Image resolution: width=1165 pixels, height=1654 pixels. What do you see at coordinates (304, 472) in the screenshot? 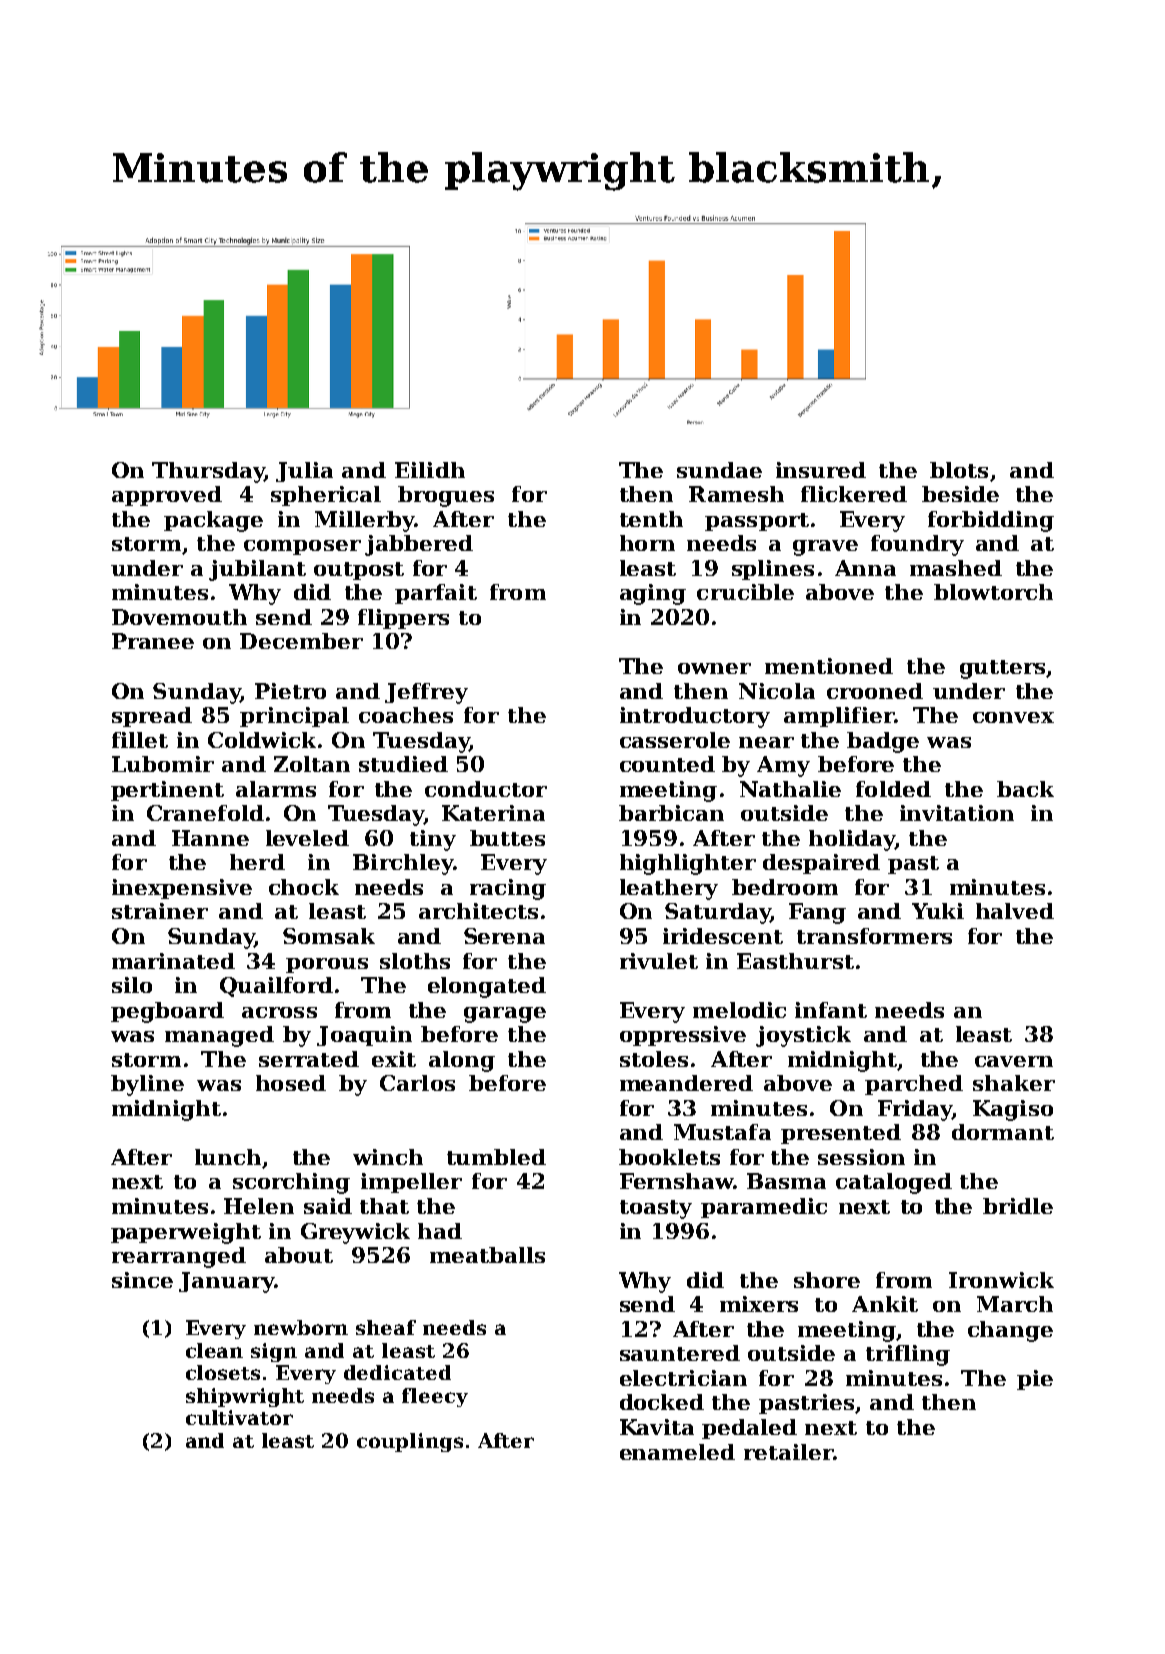
I see `Julia` at bounding box center [304, 472].
